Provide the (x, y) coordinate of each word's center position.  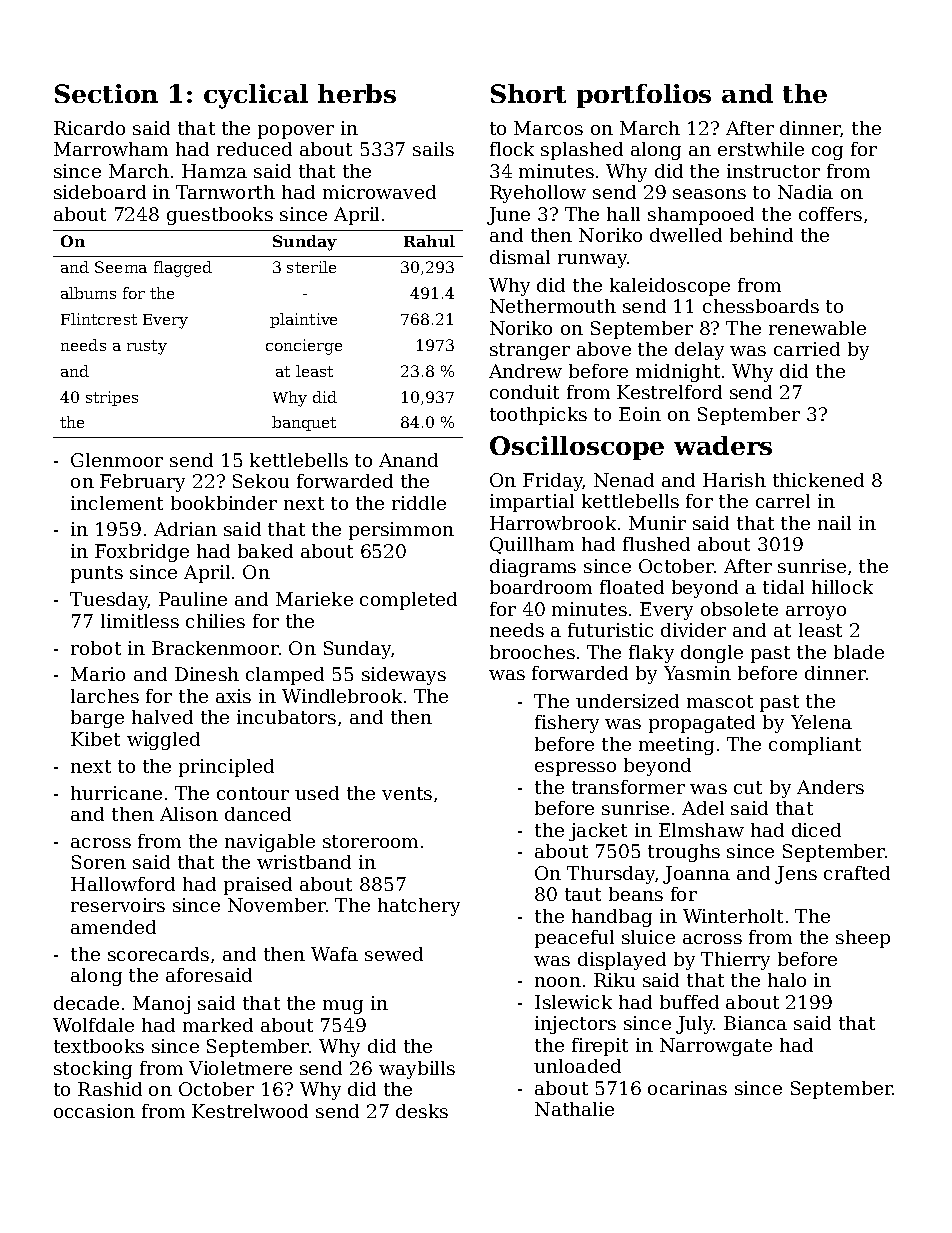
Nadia (805, 192)
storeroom (370, 841)
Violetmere (240, 1068)
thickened (818, 480)
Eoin (640, 414)
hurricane (116, 793)
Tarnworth (225, 192)
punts (97, 574)
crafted (857, 873)
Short (528, 93)
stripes (112, 398)
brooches (532, 652)
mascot (720, 701)
